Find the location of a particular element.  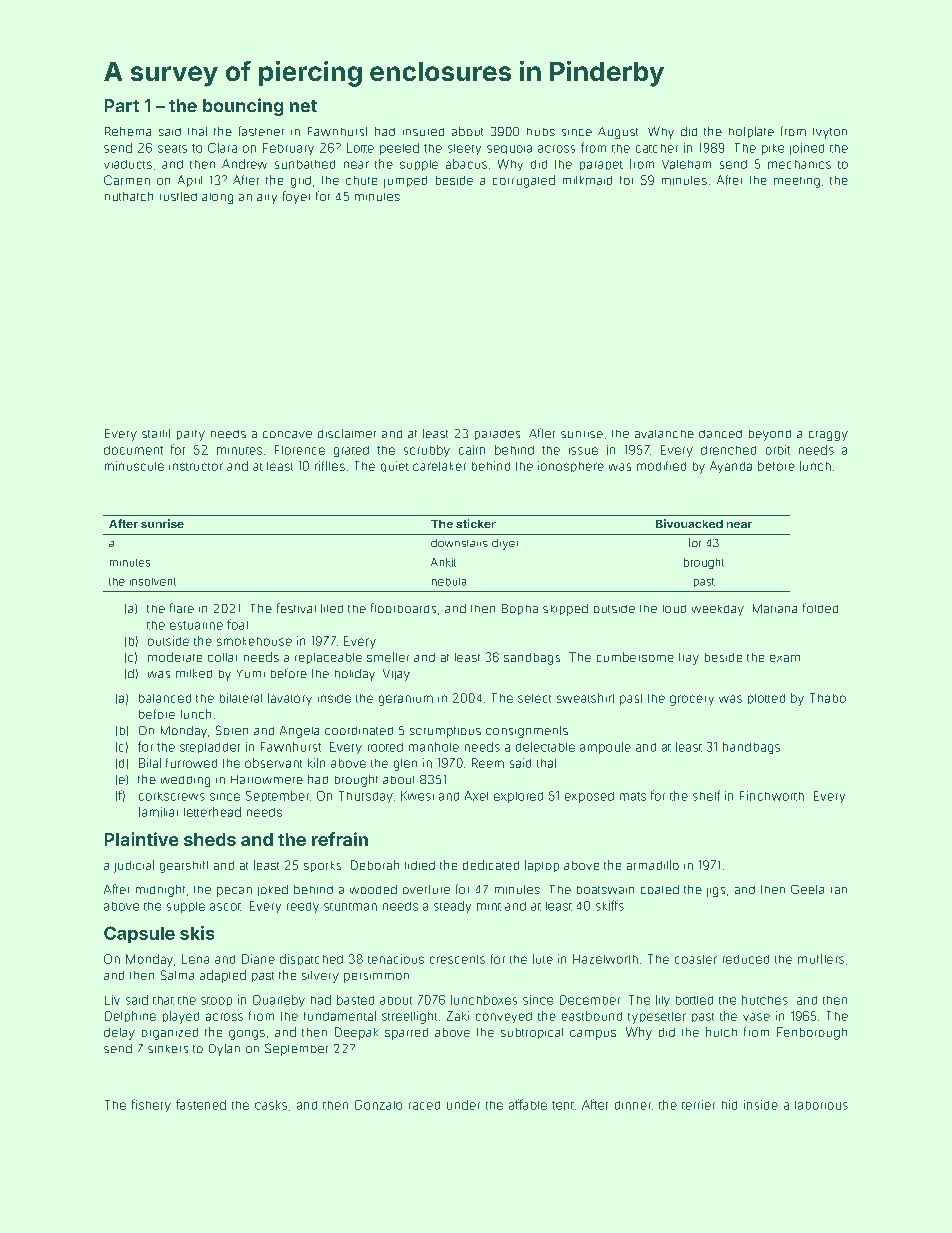

sheds is located at coordinates (210, 839).
